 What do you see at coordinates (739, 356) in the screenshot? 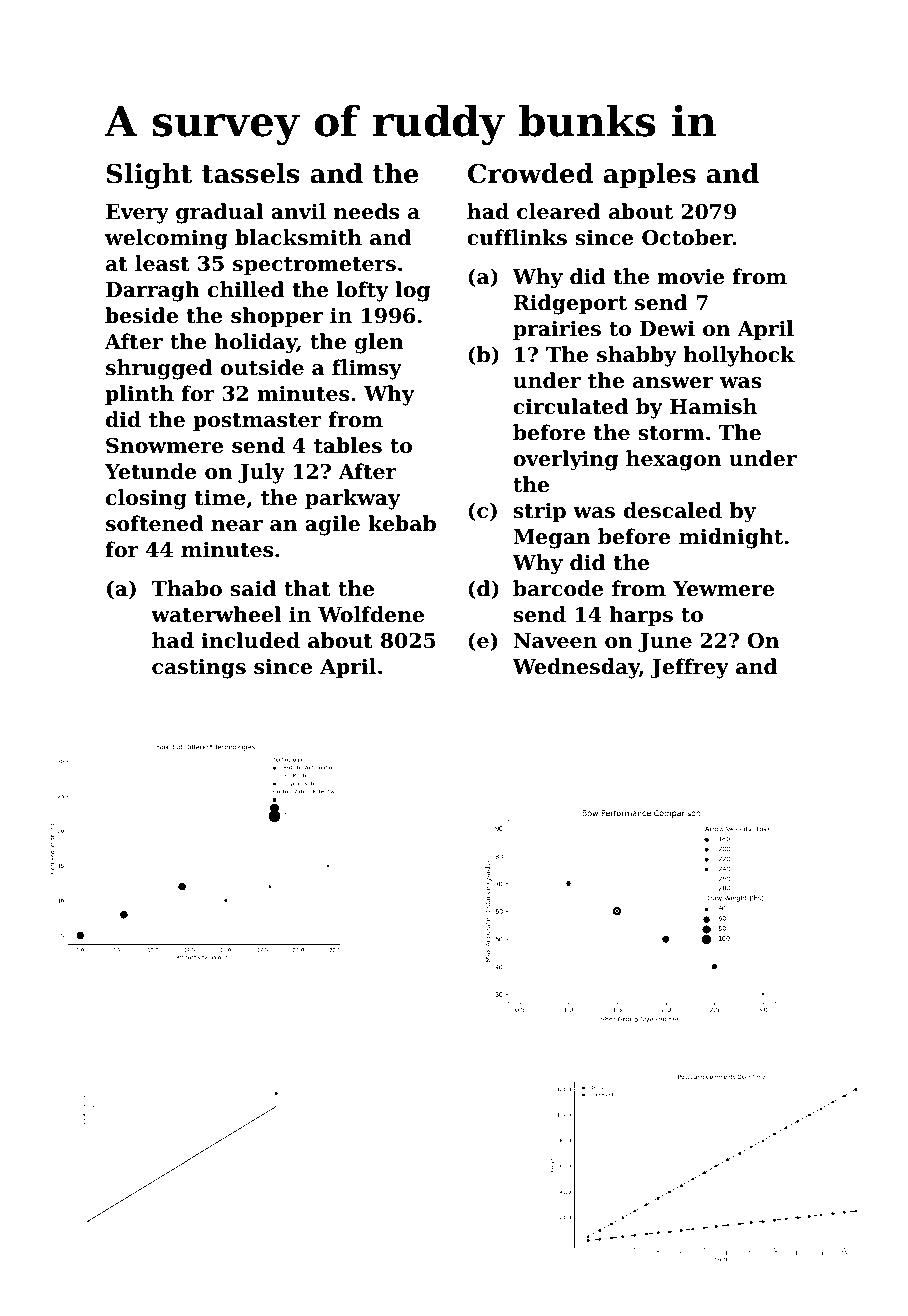
I see `hollyhock` at bounding box center [739, 356].
